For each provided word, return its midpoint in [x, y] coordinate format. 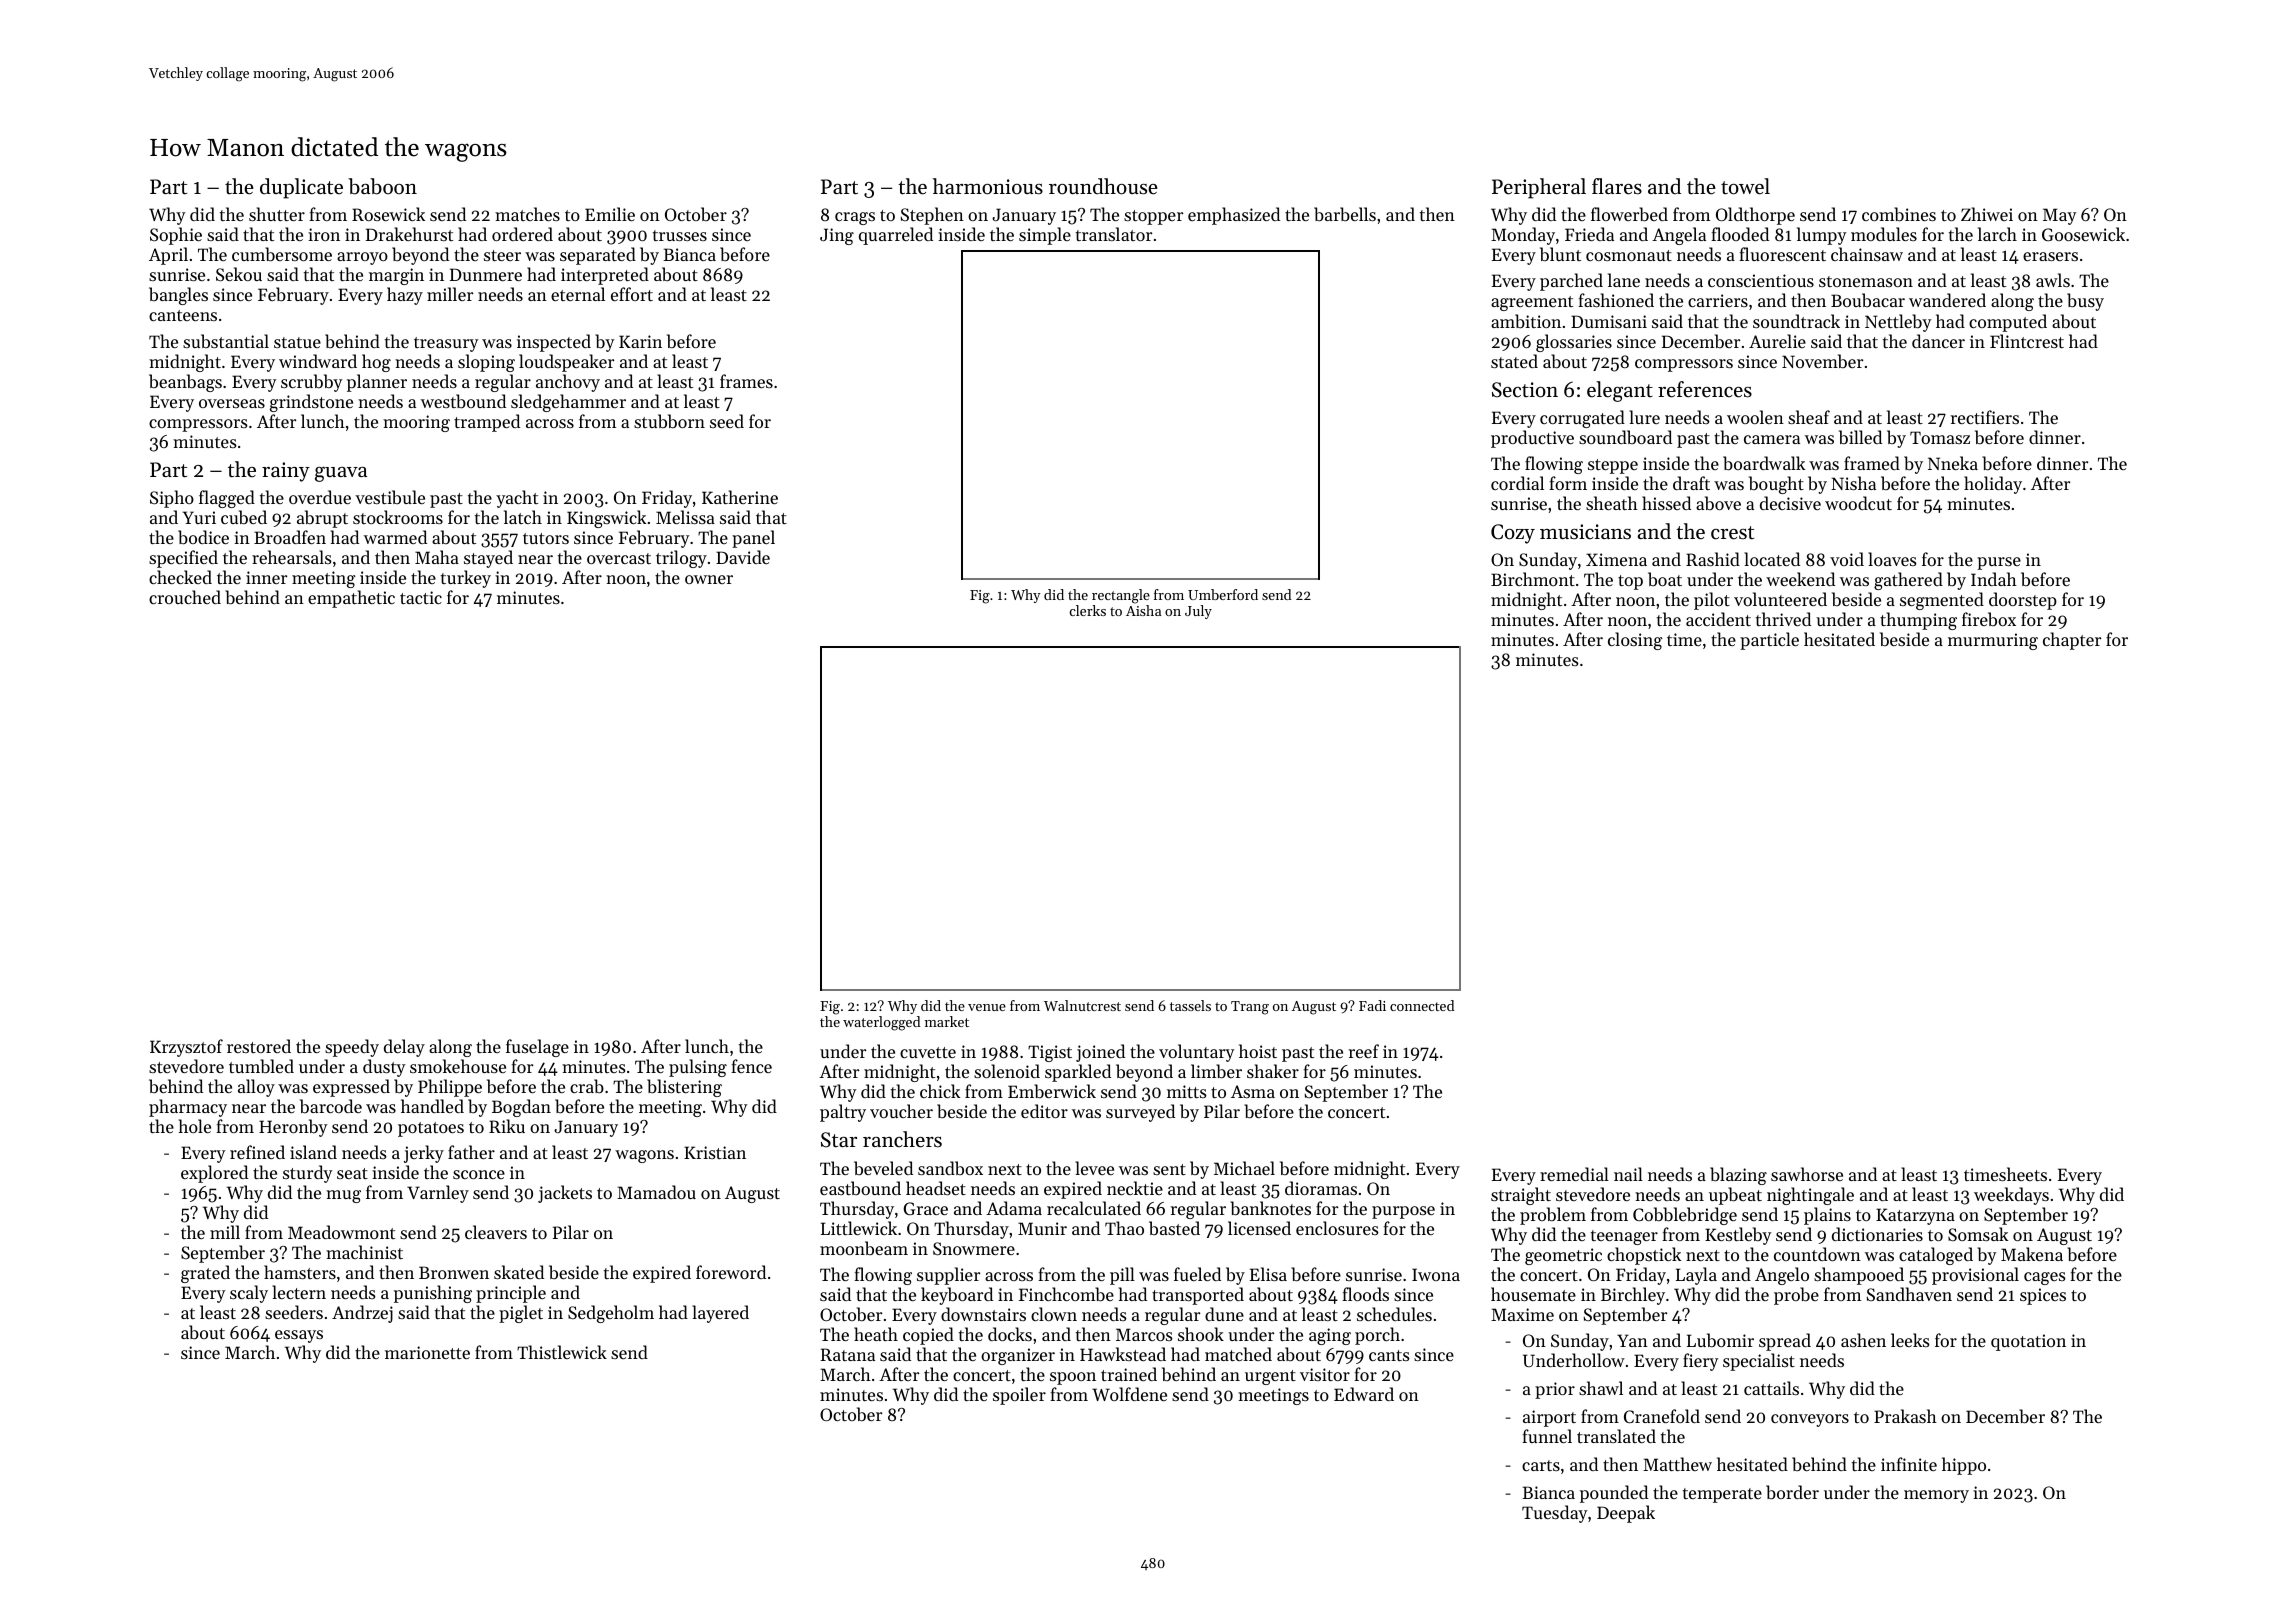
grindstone [311, 403]
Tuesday [1555, 1514]
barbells [1345, 214]
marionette [427, 1352]
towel [1745, 186]
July [1198, 612]
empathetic [351, 599]
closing [1635, 641]
